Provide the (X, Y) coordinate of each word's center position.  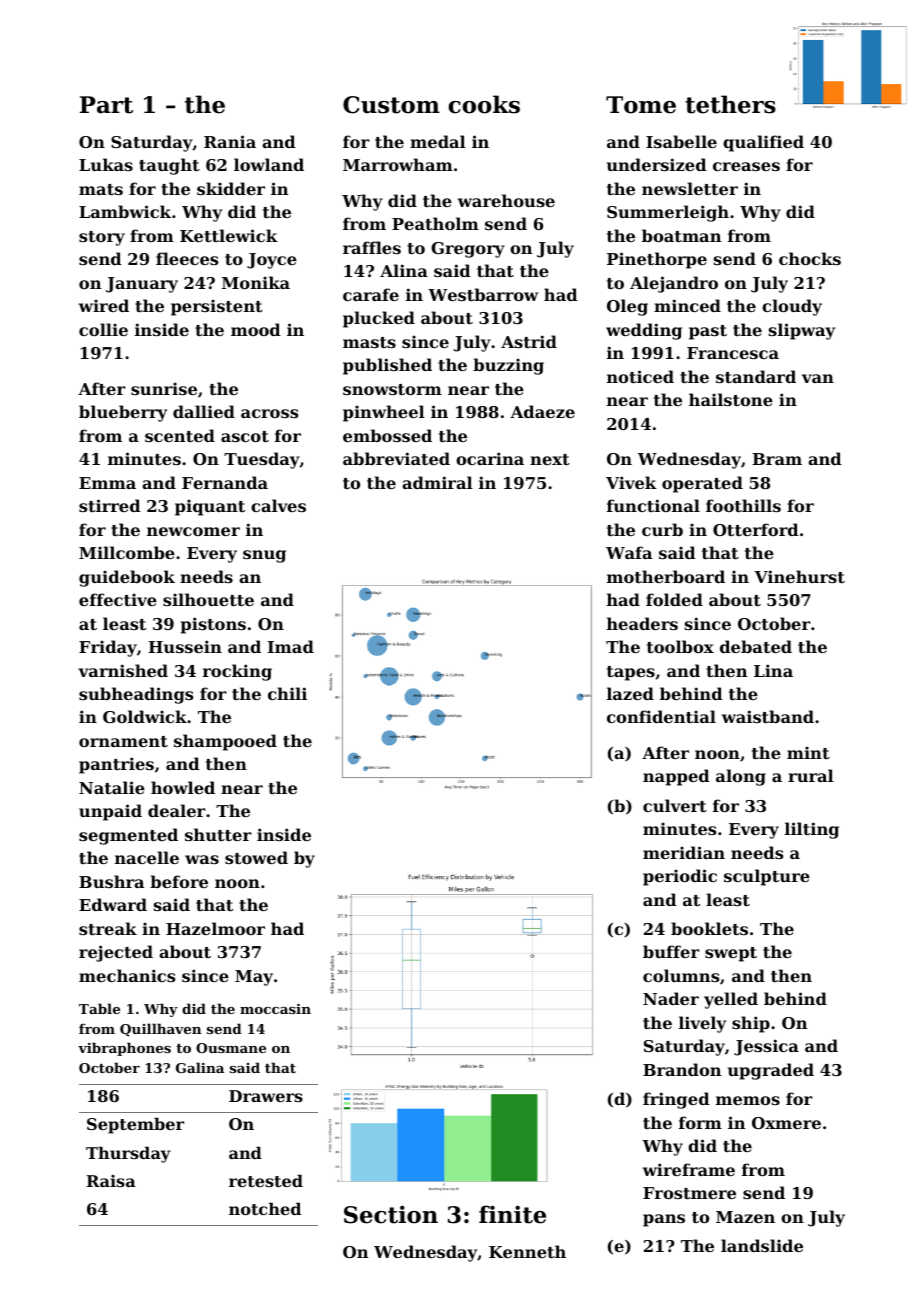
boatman (681, 235)
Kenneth (527, 1251)
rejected (116, 953)
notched (265, 1208)
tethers (730, 104)
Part (106, 105)
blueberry (123, 413)
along (741, 777)
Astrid (529, 341)
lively (702, 1024)
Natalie (112, 787)
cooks (484, 104)
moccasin (275, 1009)
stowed (256, 857)
